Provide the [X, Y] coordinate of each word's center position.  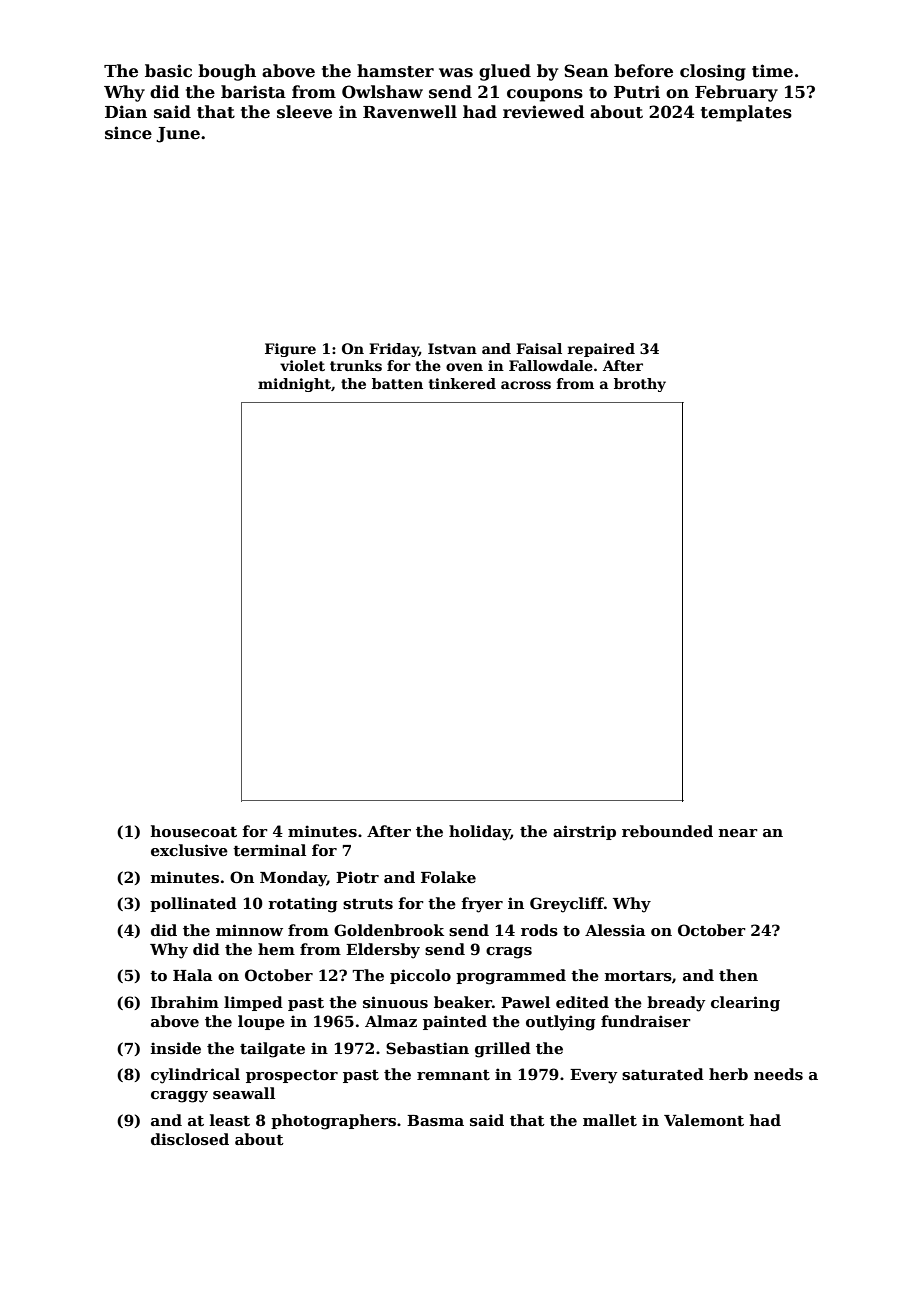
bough [227, 72]
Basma [435, 1120]
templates [746, 113]
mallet [610, 1120]
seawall [244, 1093]
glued [505, 72]
